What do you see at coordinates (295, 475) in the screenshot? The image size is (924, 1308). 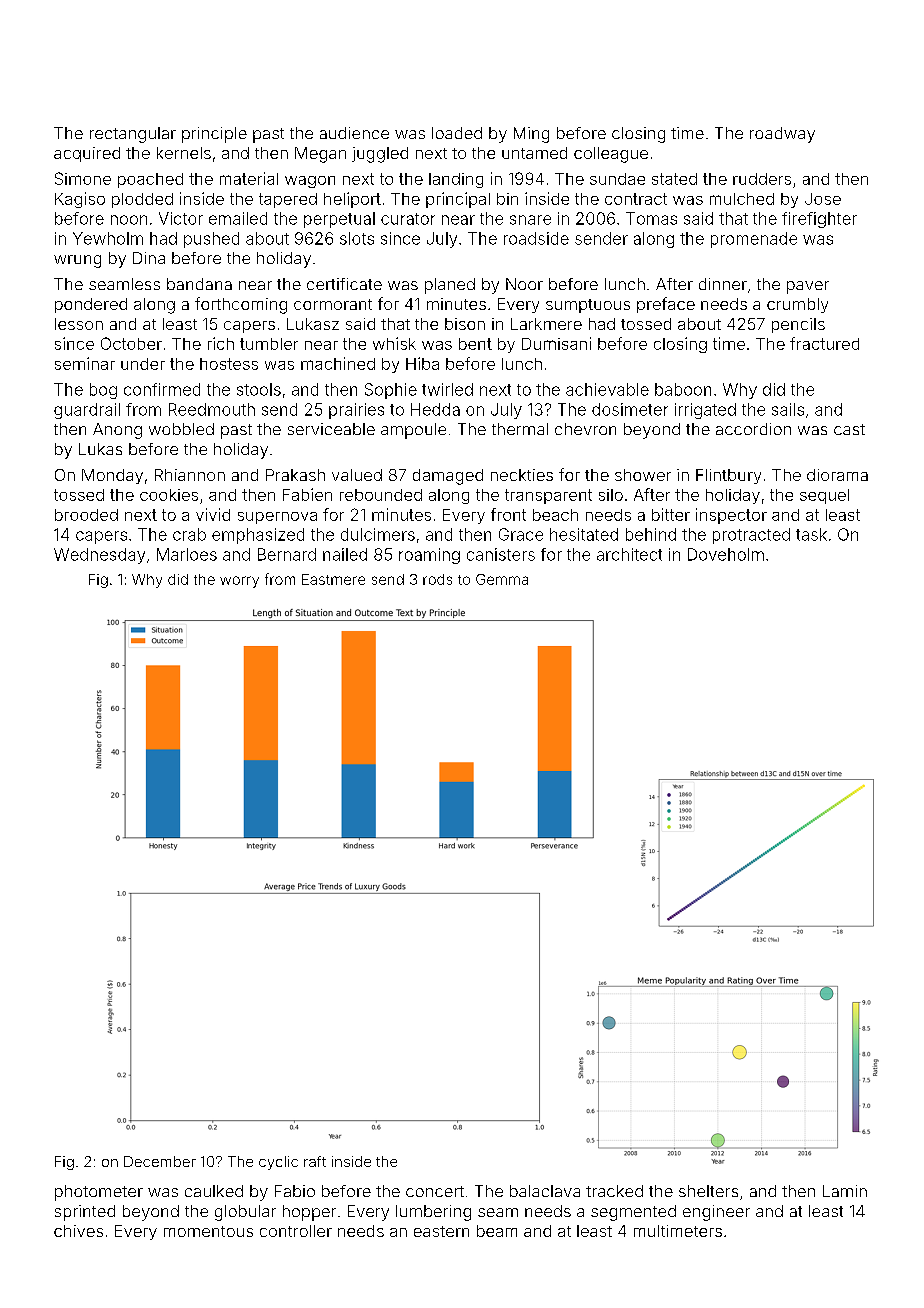 I see `Prakash` at bounding box center [295, 475].
